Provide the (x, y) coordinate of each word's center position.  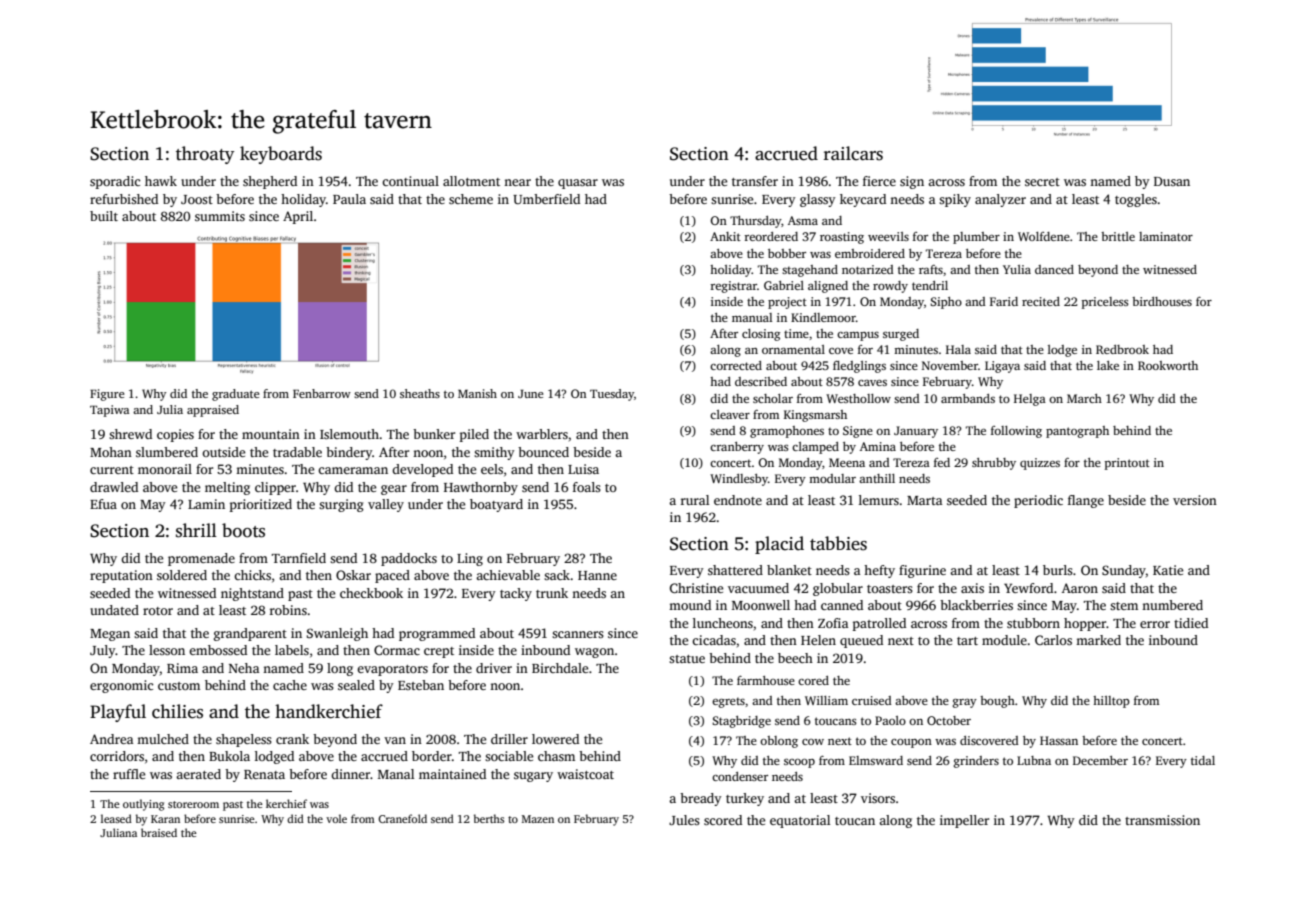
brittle (1118, 236)
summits (220, 216)
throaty (205, 155)
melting (227, 488)
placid (779, 545)
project (787, 303)
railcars (853, 153)
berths (489, 818)
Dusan (1172, 181)
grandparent (250, 634)
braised (159, 832)
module (1004, 640)
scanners (578, 634)
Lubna (1034, 760)
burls (1058, 570)
